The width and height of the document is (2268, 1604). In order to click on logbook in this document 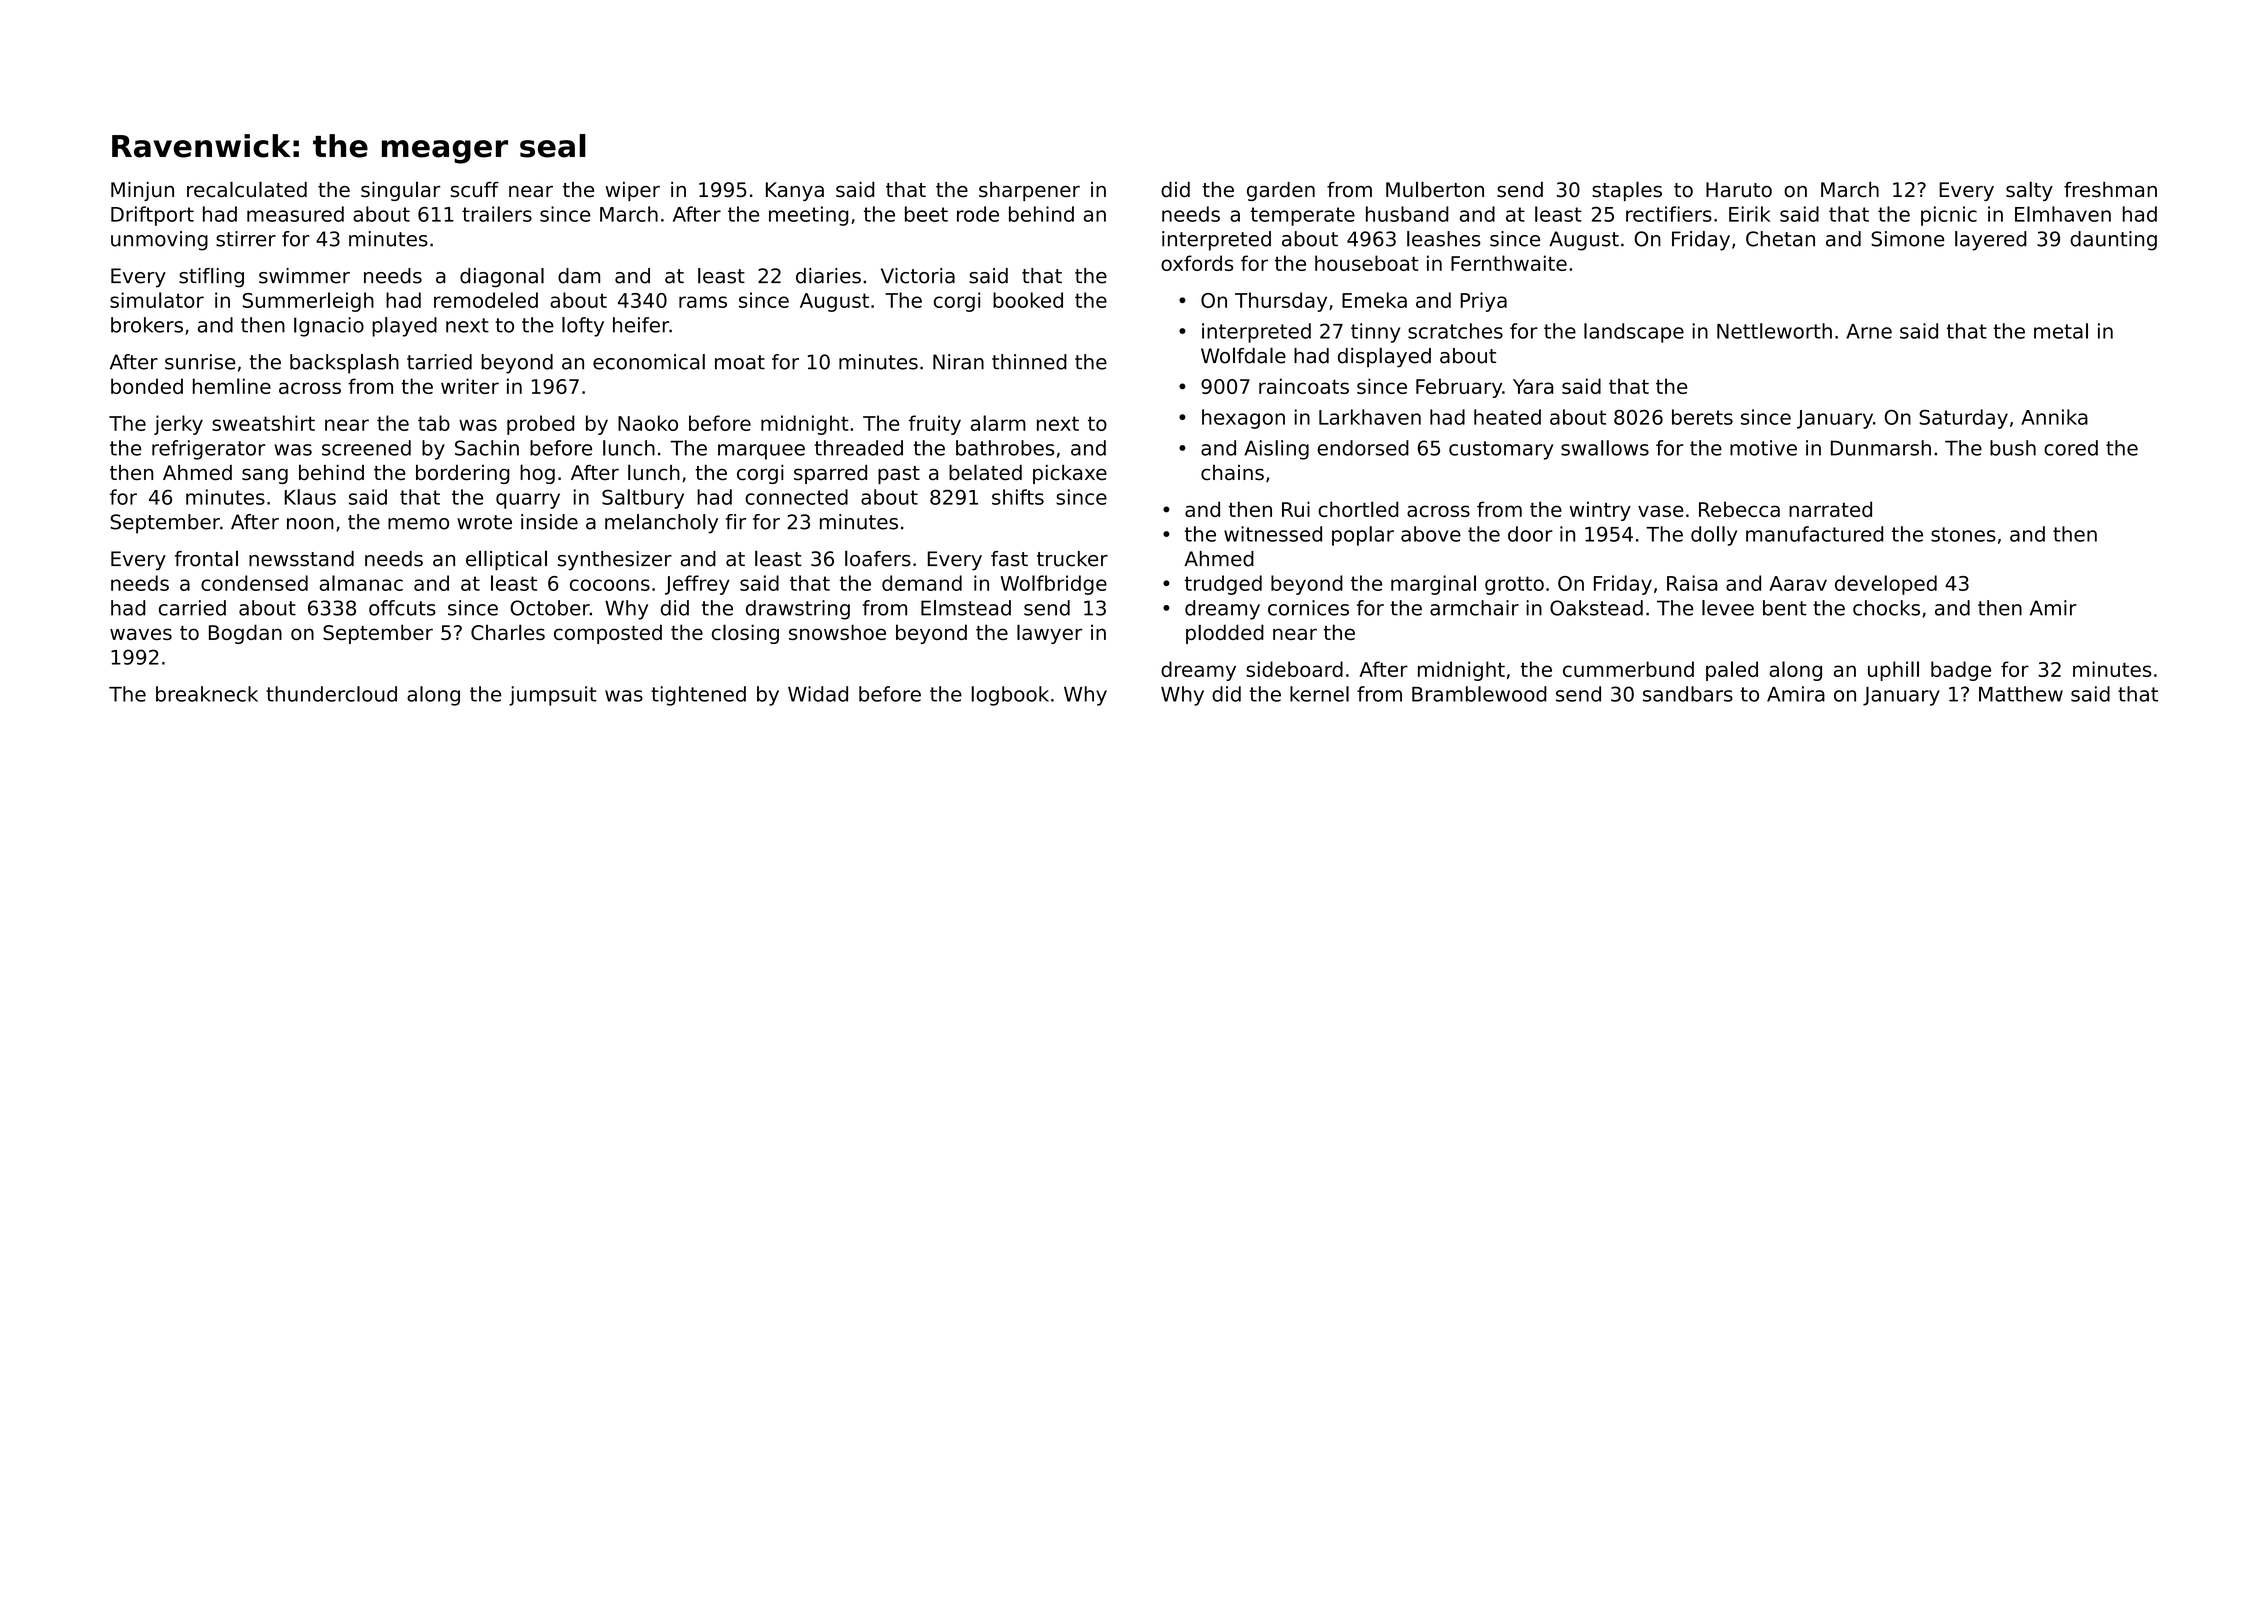, I will do `click(1010, 696)`.
